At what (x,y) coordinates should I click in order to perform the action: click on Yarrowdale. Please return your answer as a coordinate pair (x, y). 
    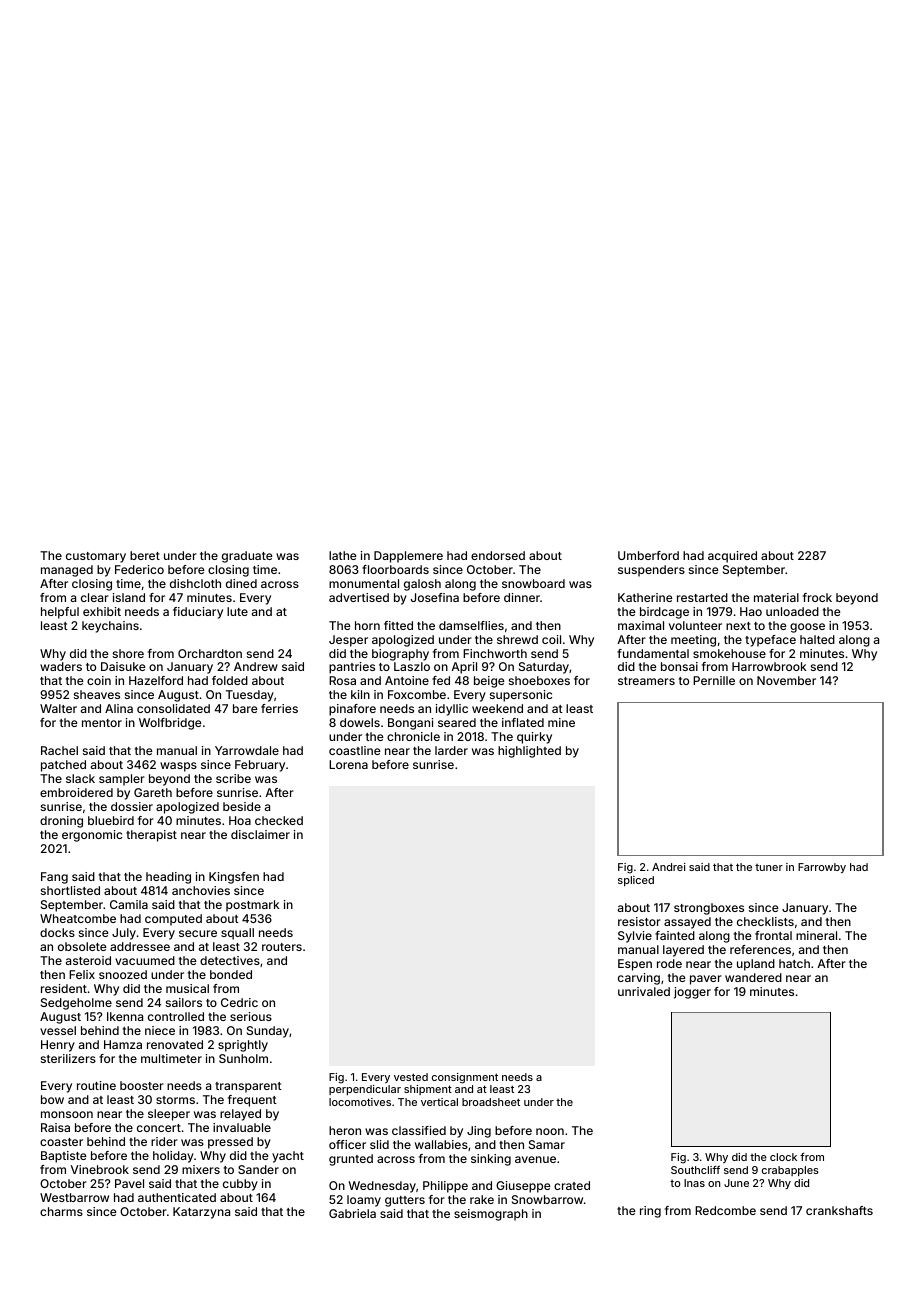
    Looking at the image, I should click on (247, 750).
